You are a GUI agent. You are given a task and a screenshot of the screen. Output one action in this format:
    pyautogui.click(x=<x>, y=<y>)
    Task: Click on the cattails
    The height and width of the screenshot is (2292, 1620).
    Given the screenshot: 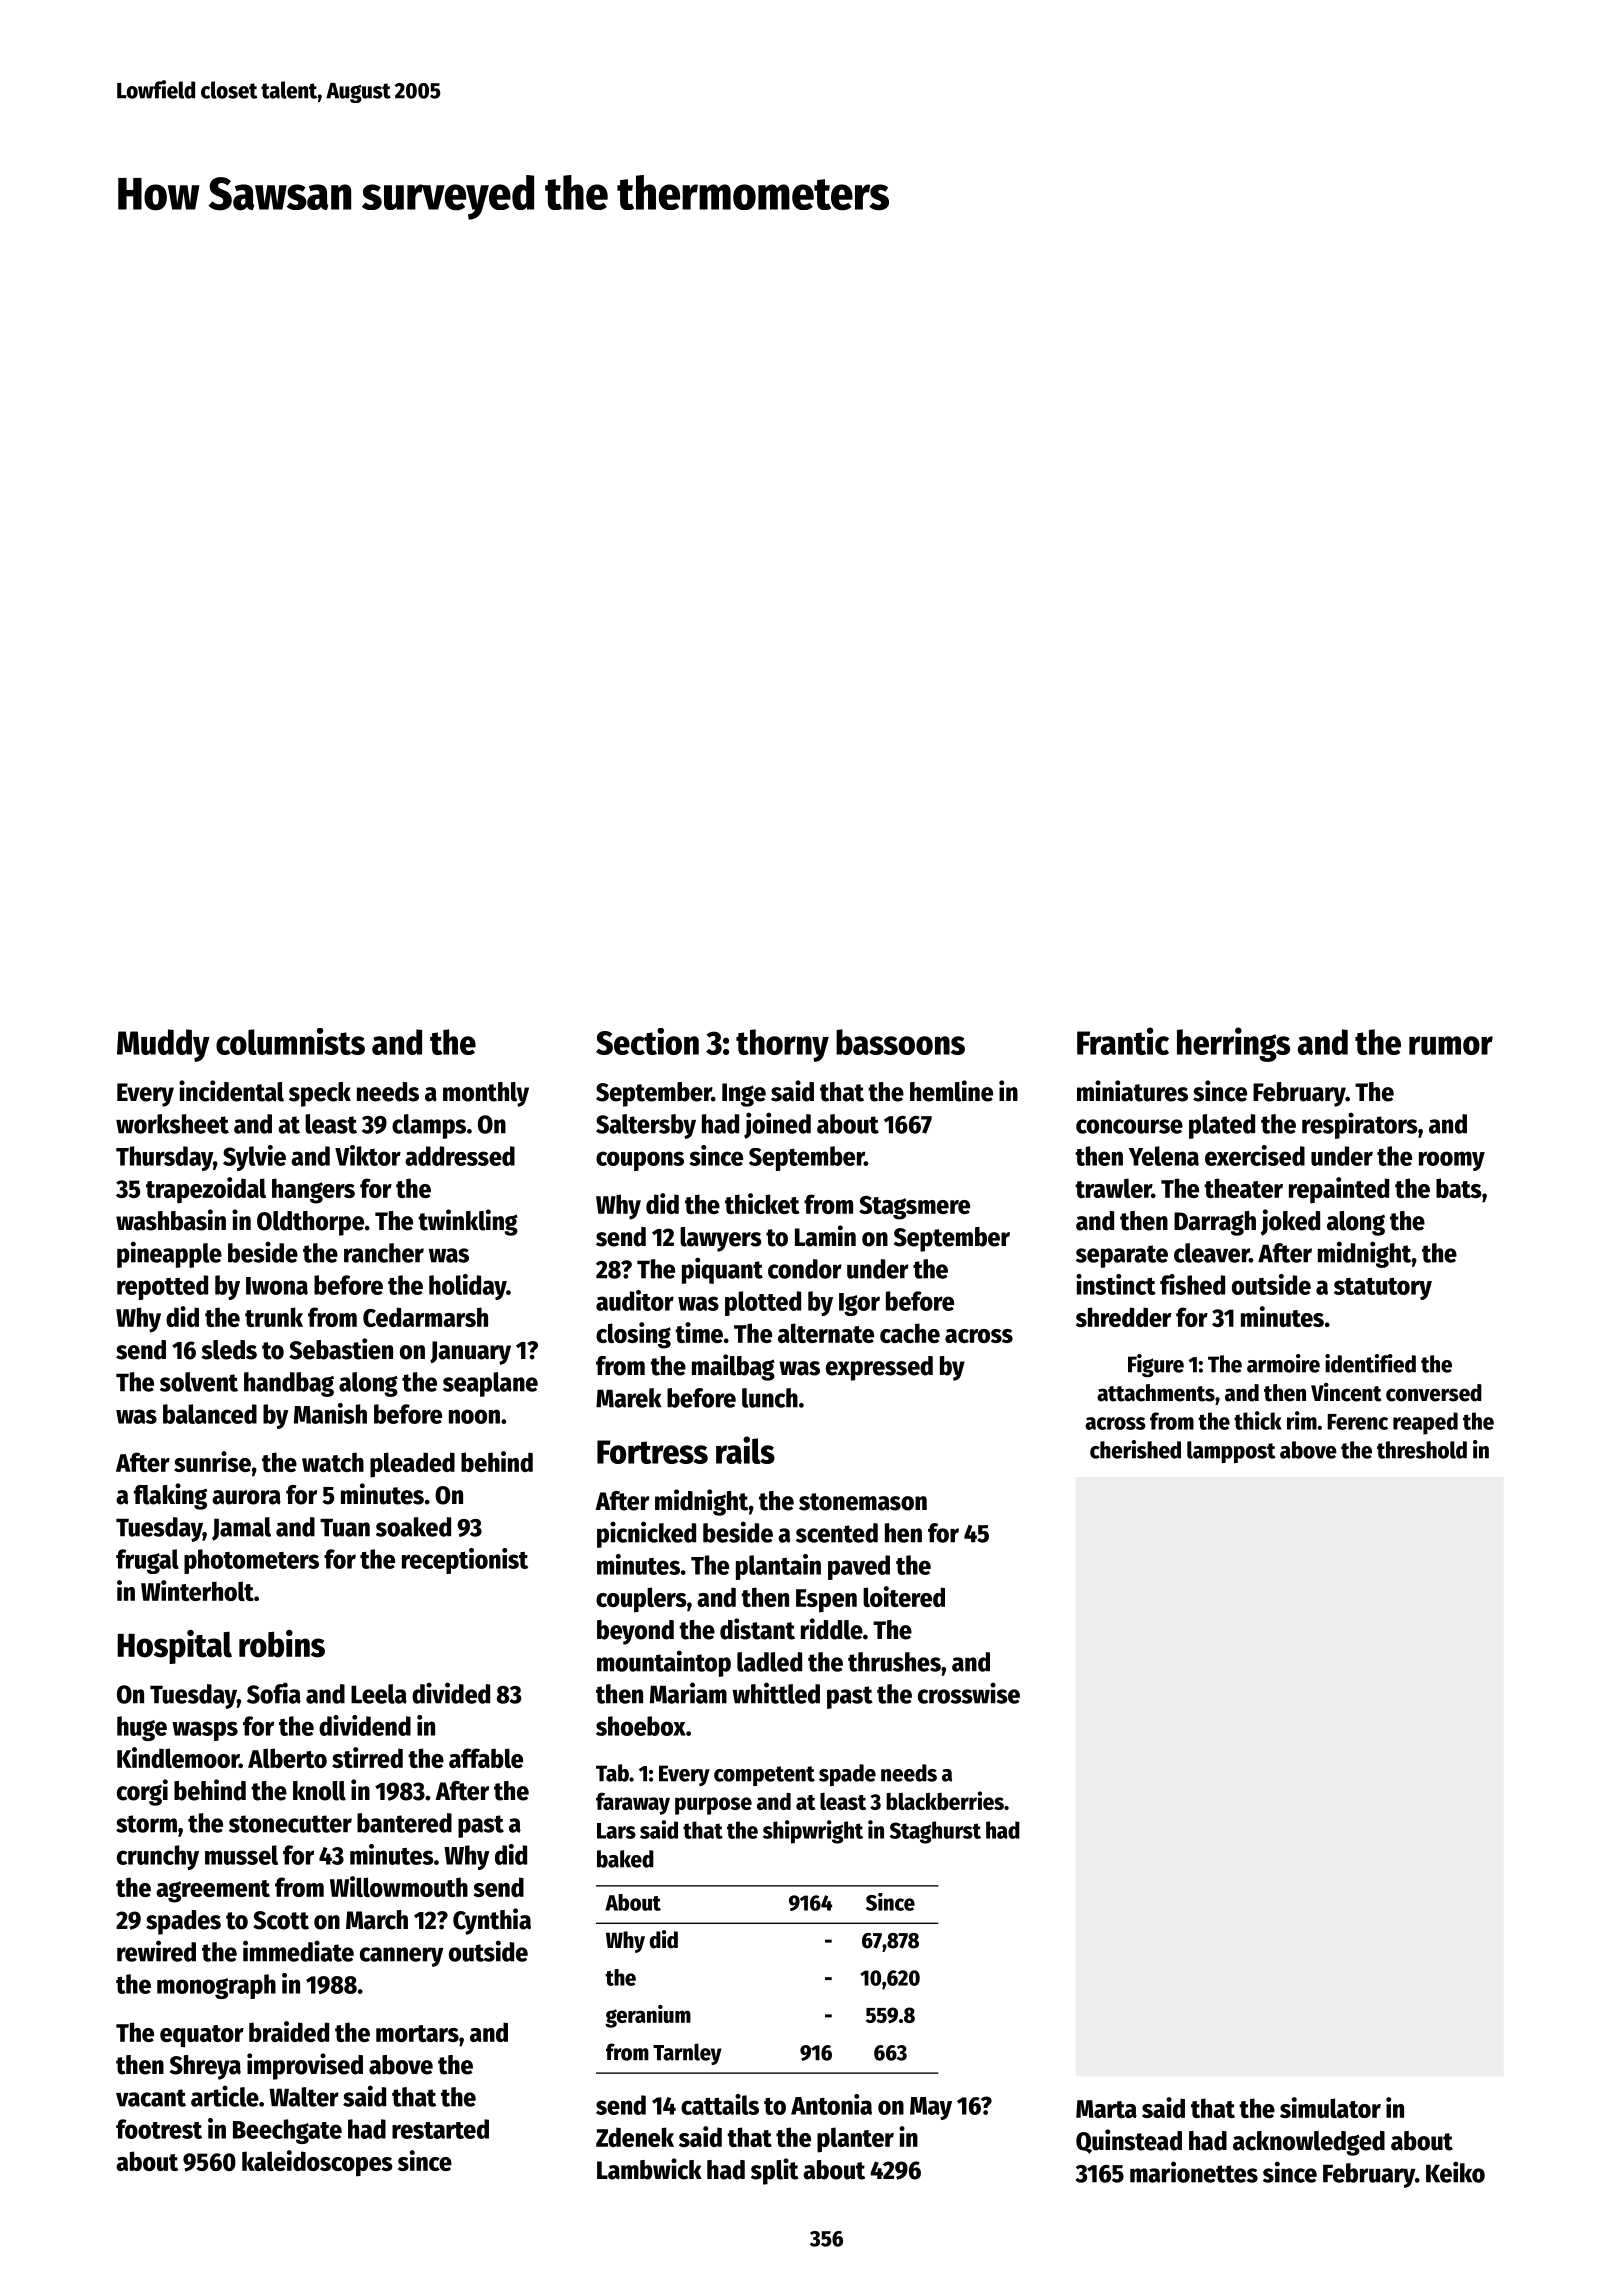 What is the action you would take?
    pyautogui.click(x=720, y=2104)
